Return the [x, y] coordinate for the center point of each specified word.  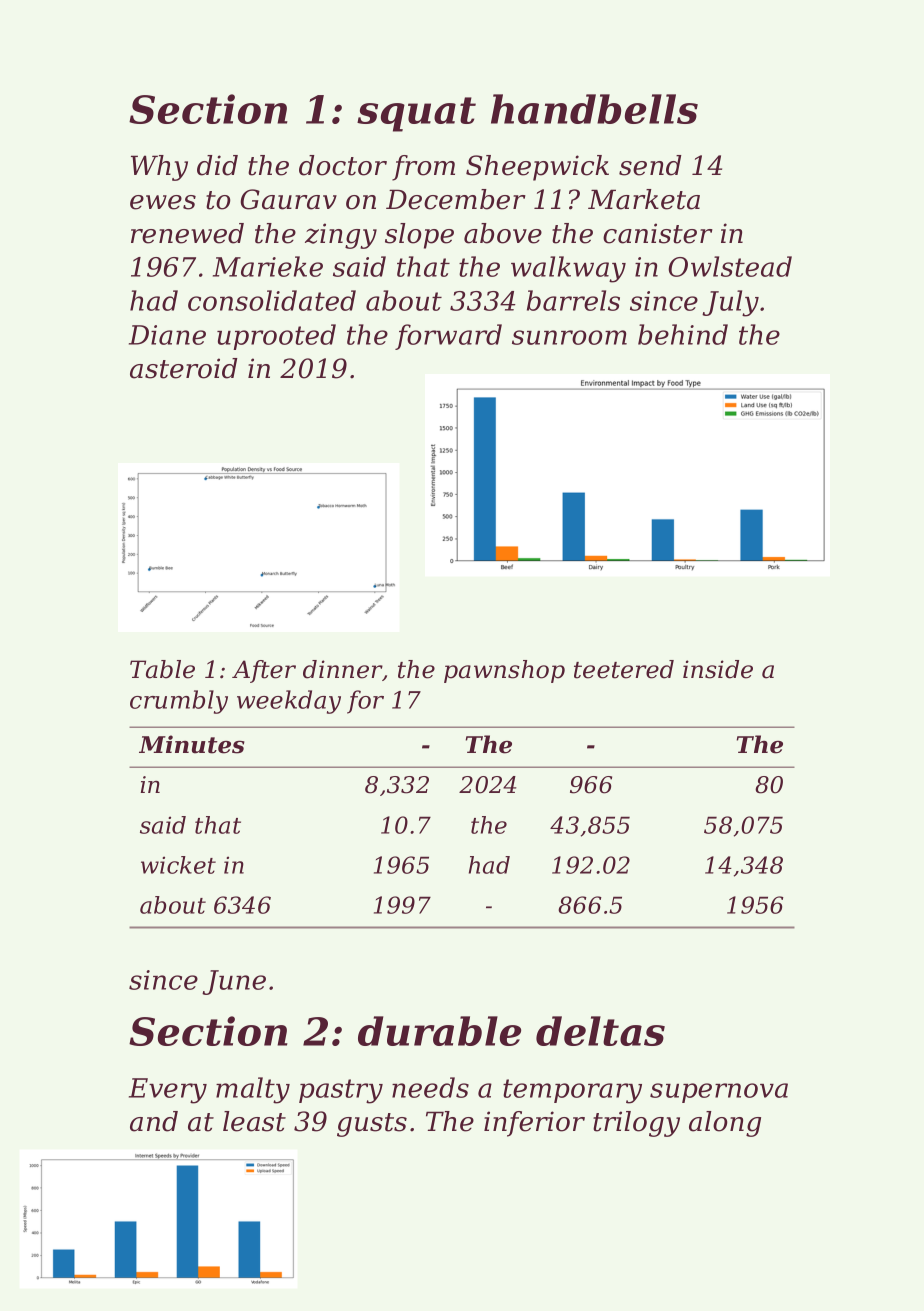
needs [430, 1087]
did [217, 165]
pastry [341, 1091]
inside [718, 669]
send [650, 165]
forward [448, 337]
